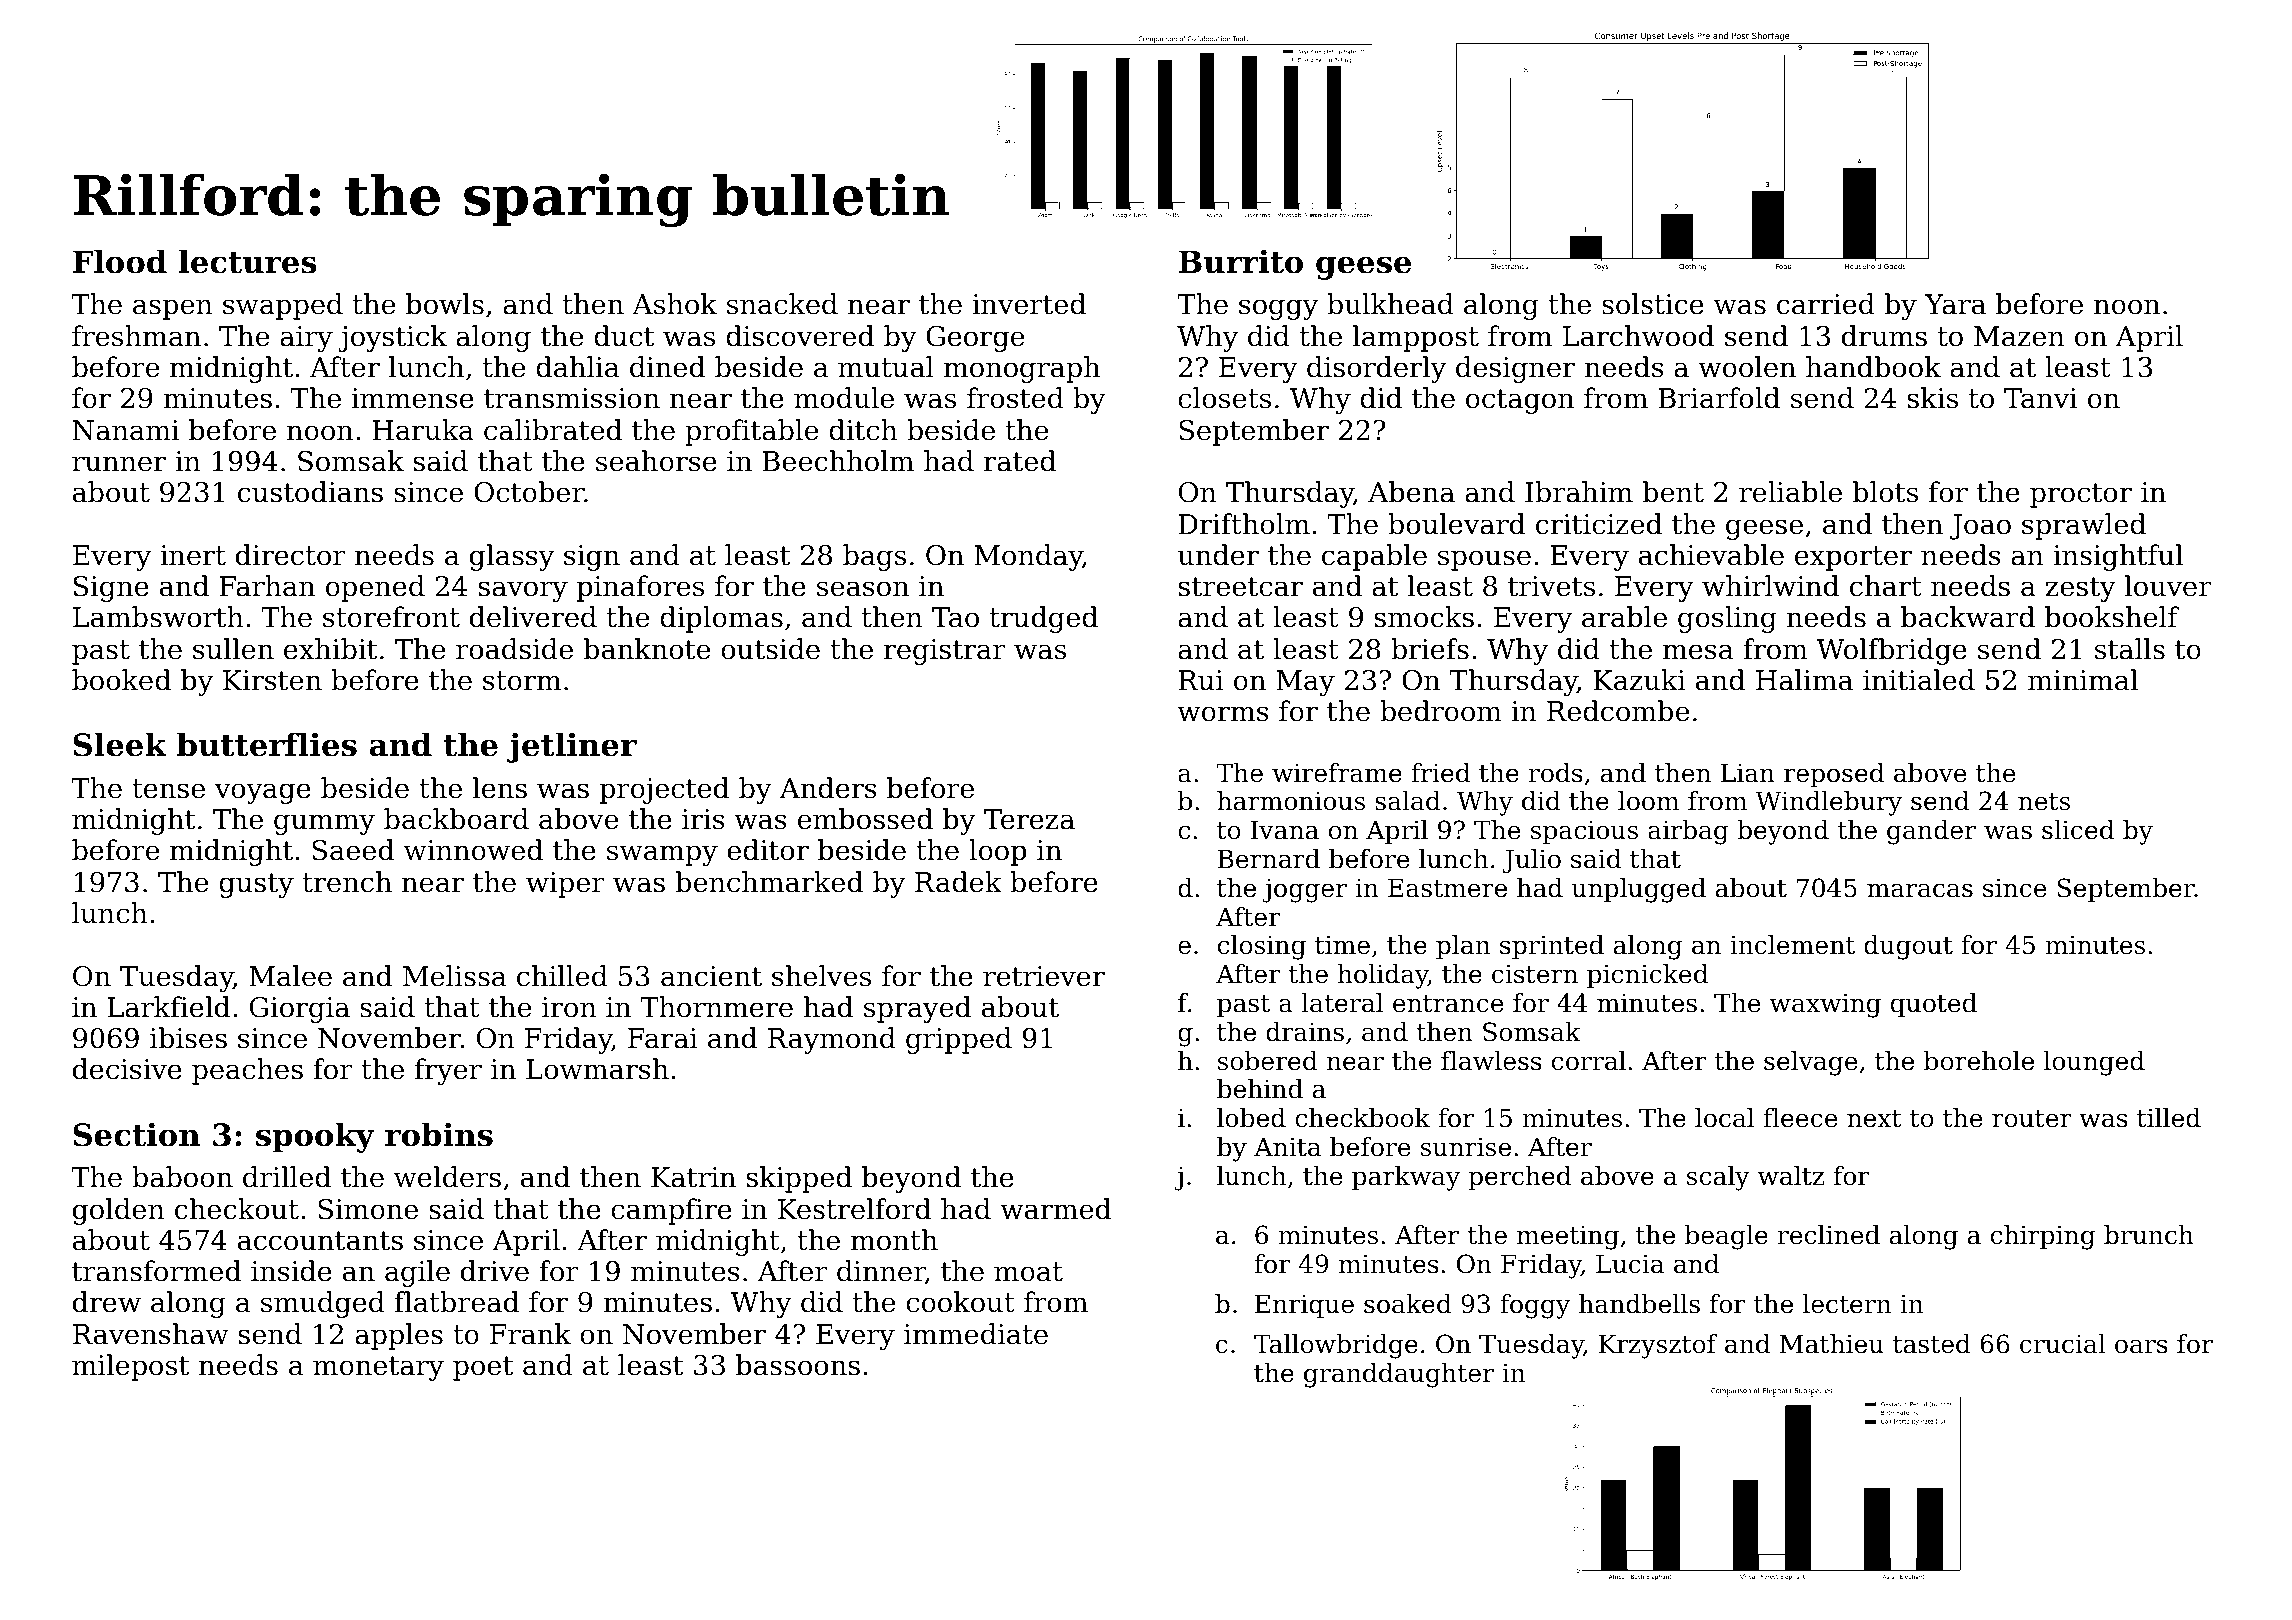  I want to click on next, so click(1874, 1119).
